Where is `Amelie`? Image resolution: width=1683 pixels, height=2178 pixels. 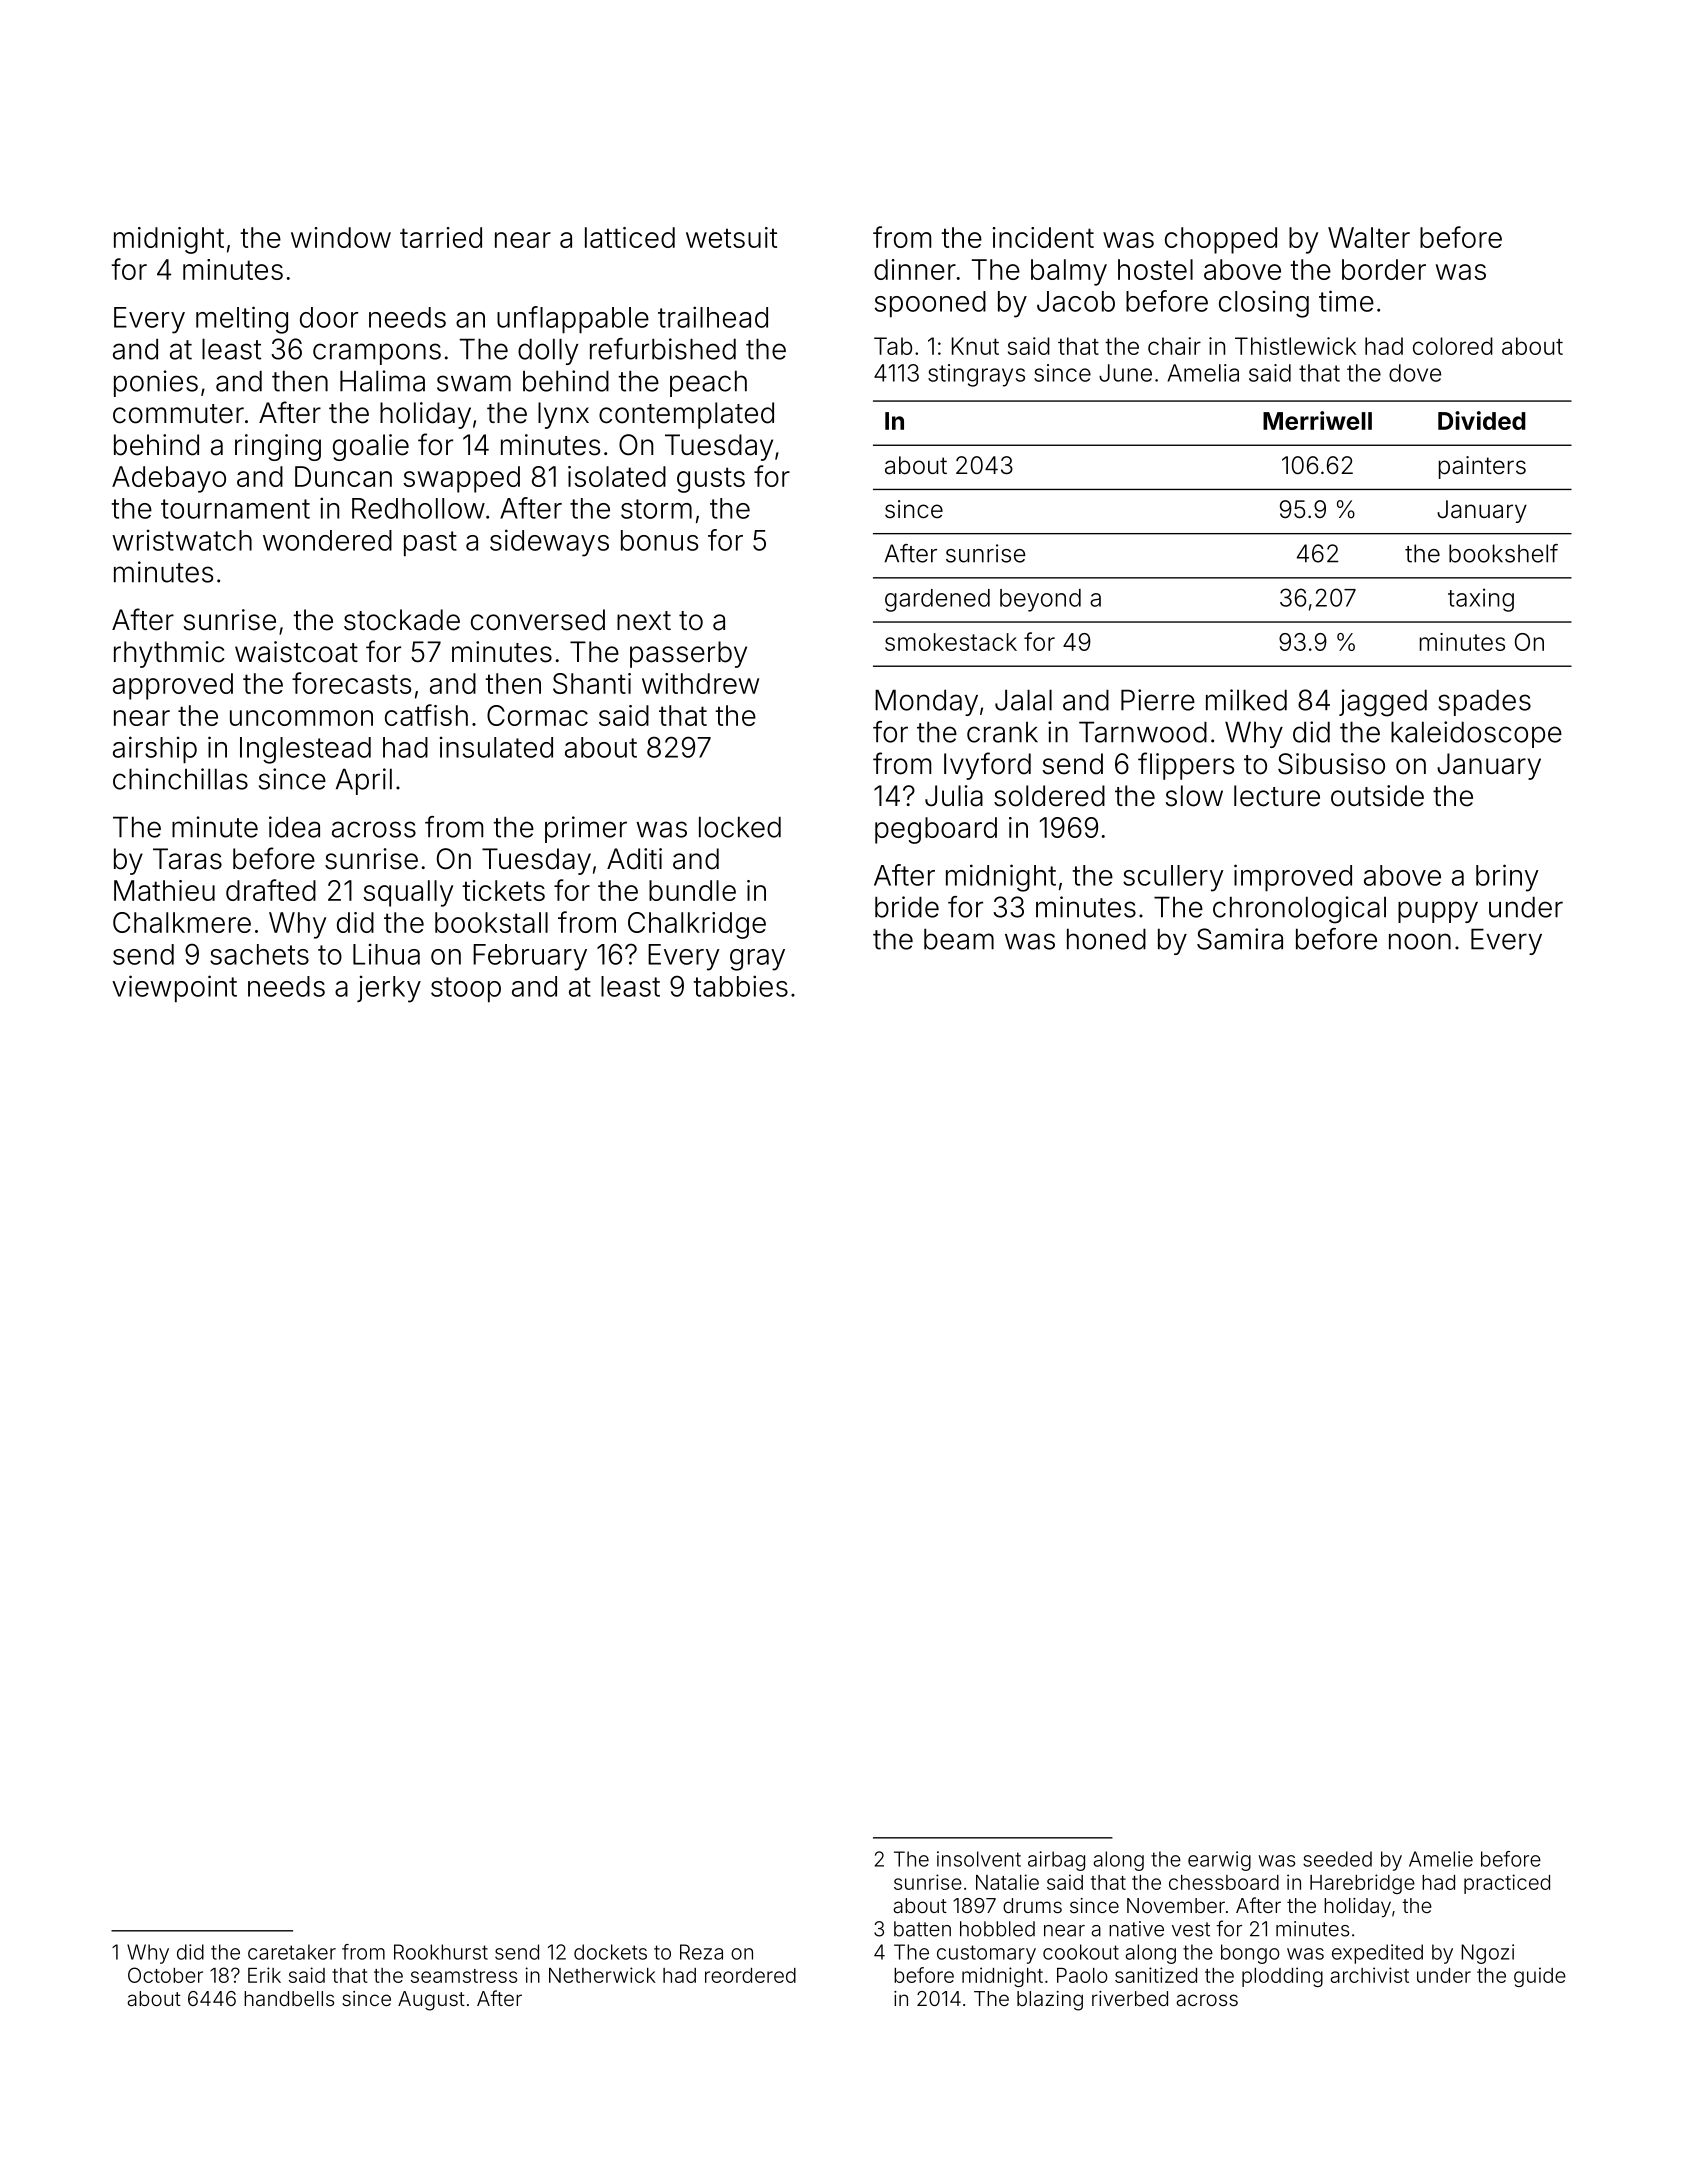
Amelie is located at coordinates (1441, 1859).
